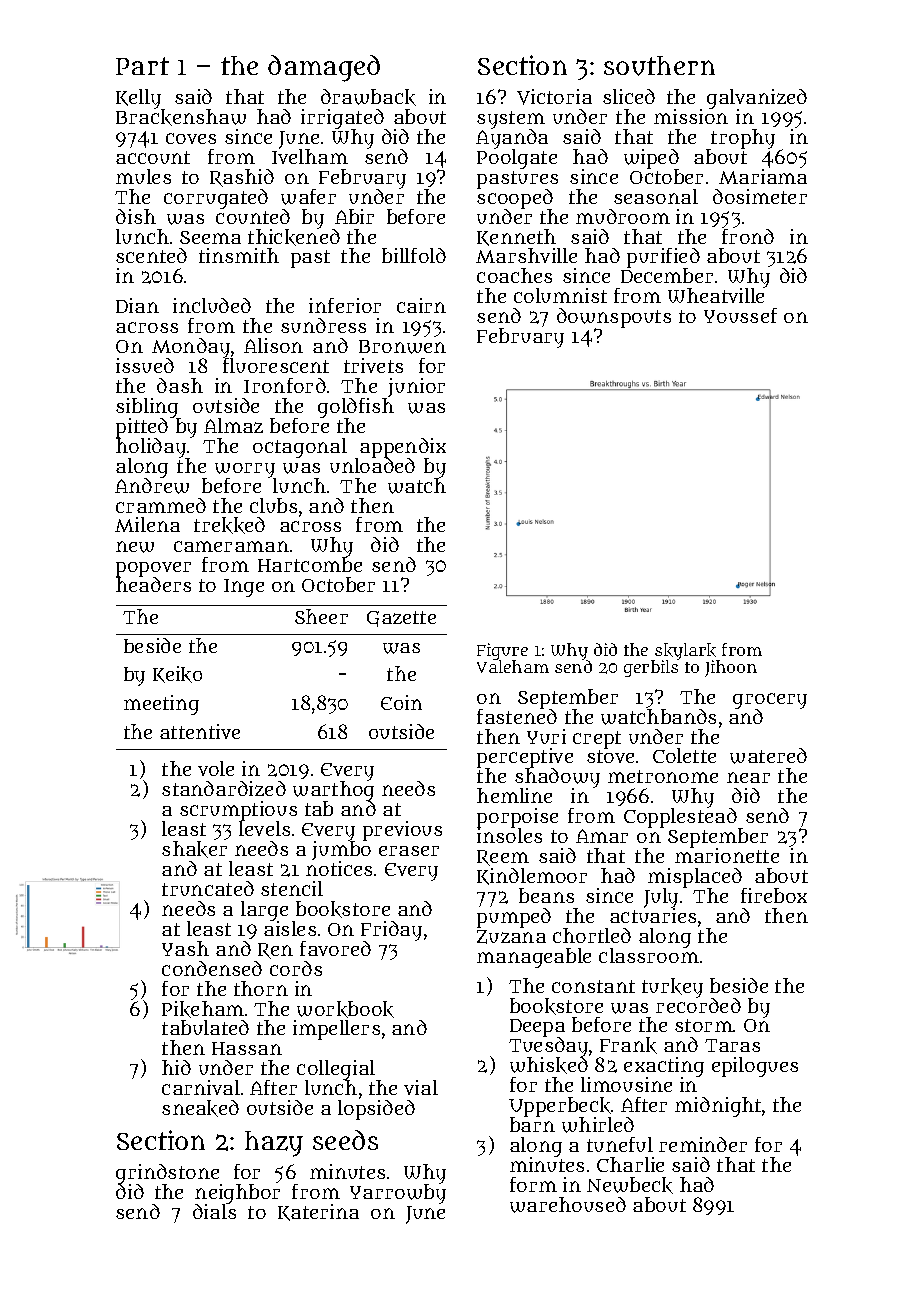 The height and width of the screenshot is (1308, 924). I want to click on Abir, so click(354, 216).
